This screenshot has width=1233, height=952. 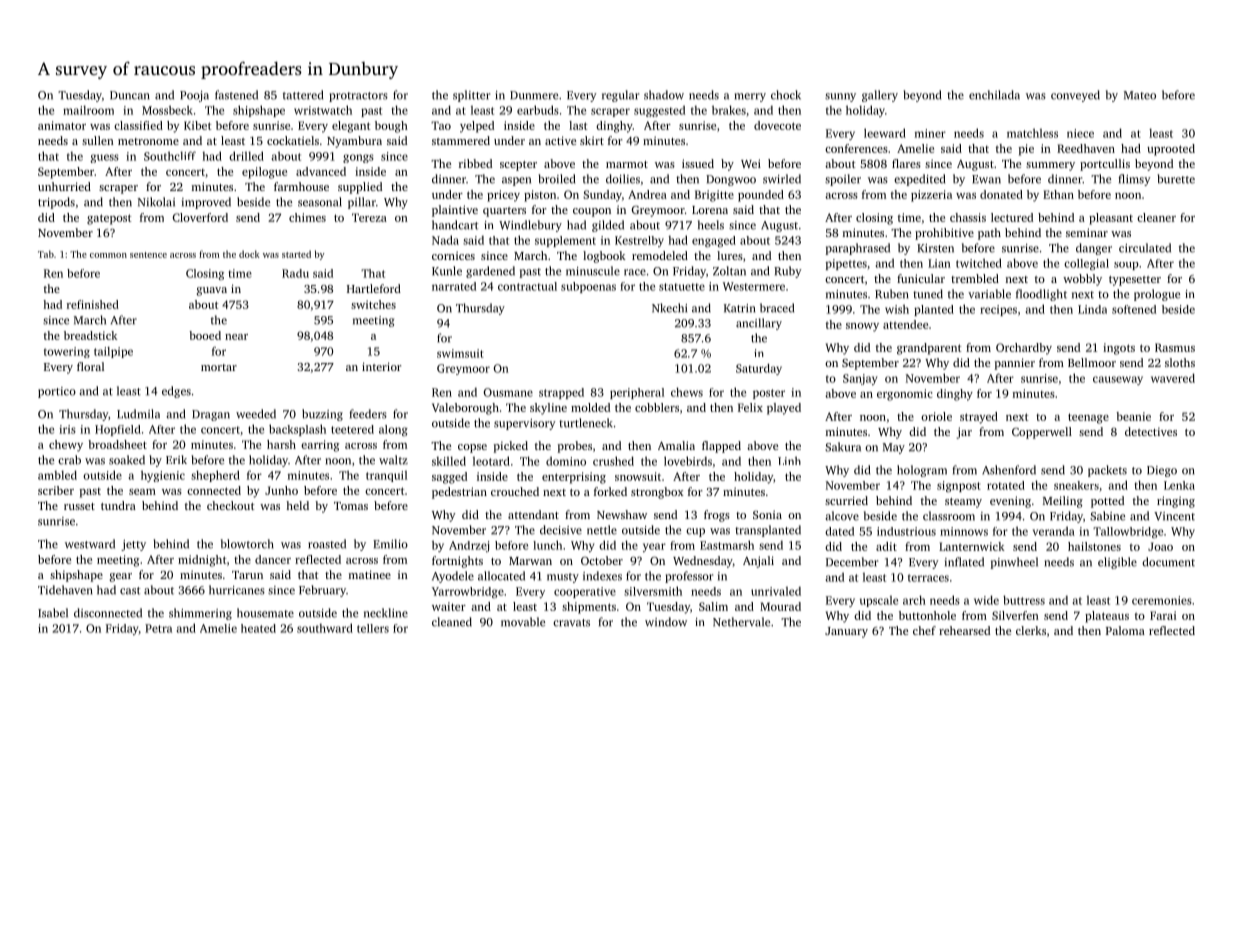 What do you see at coordinates (148, 255) in the screenshot?
I see `sentence` at bounding box center [148, 255].
